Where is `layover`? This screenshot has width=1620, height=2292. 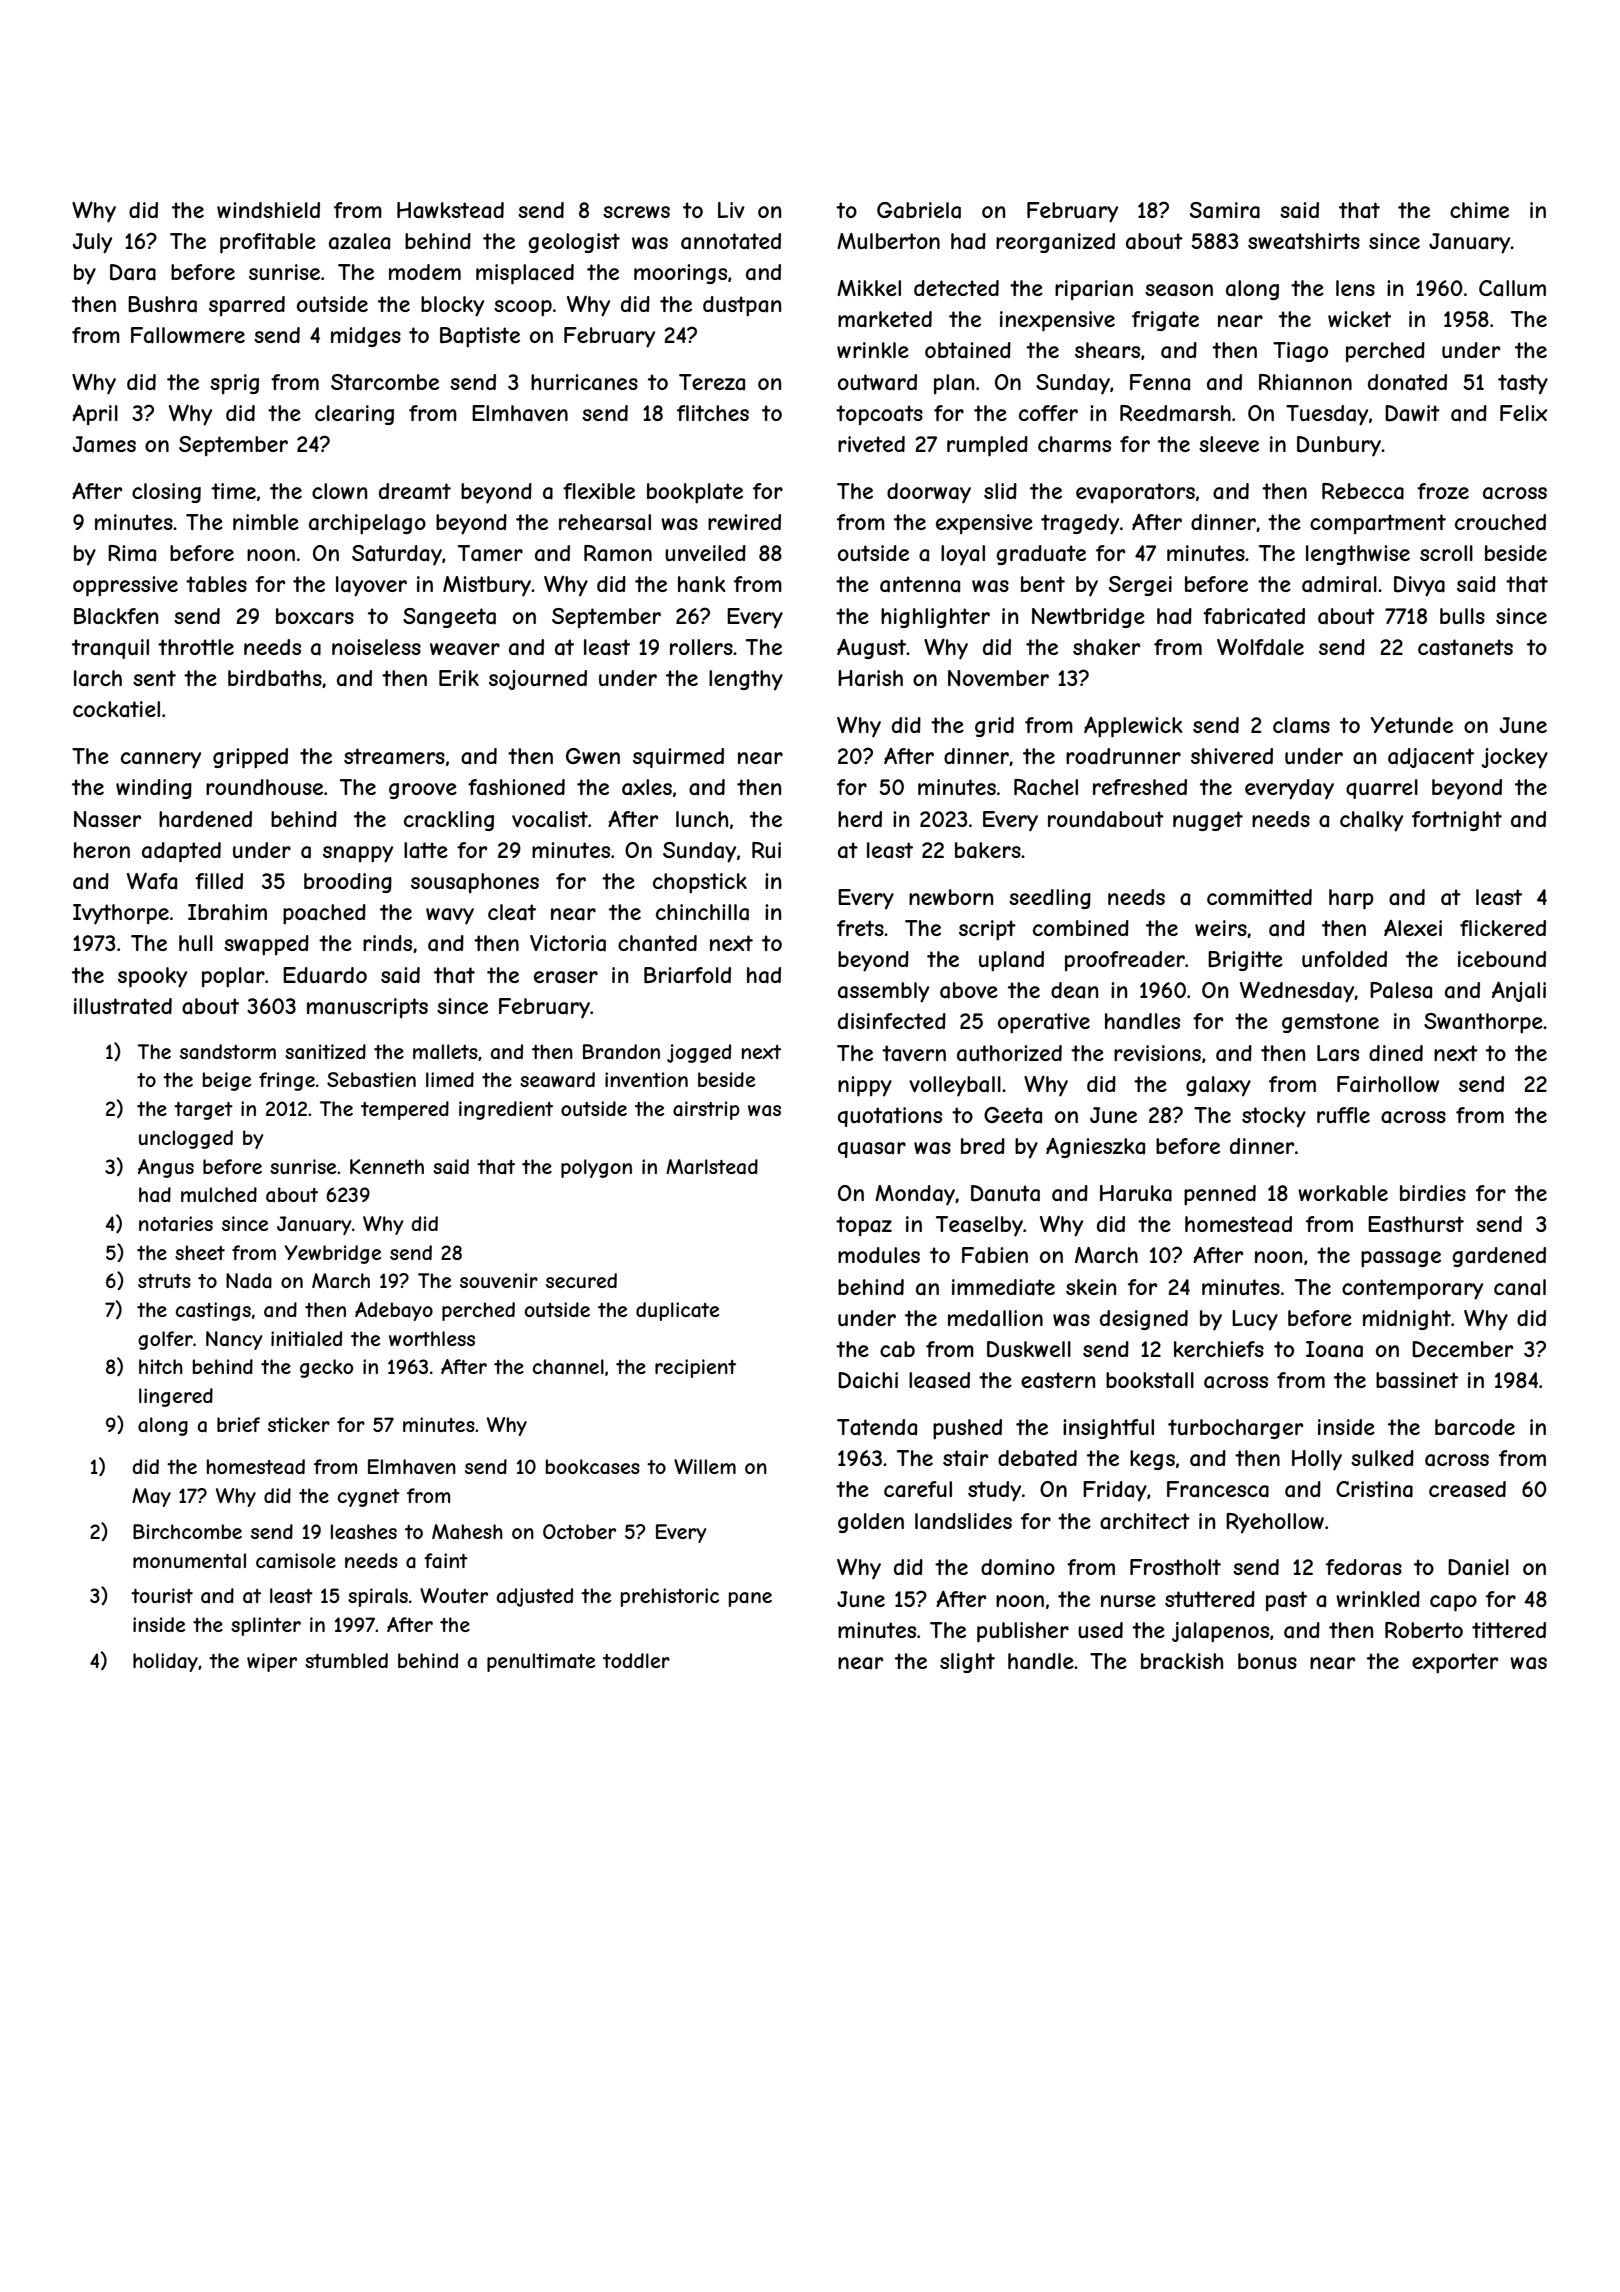 layover is located at coordinates (371, 586).
